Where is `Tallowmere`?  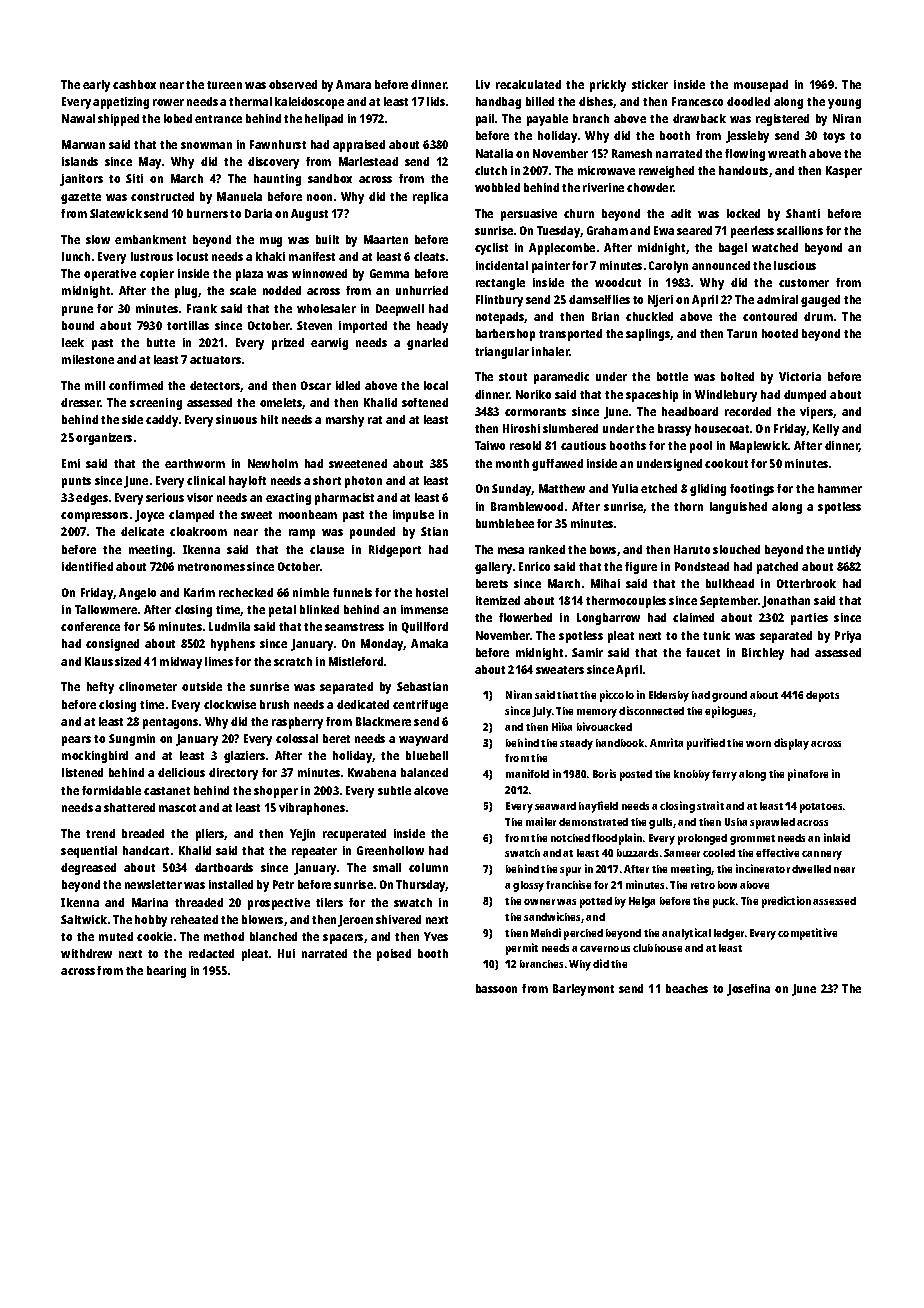
Tallowmere is located at coordinates (106, 609).
